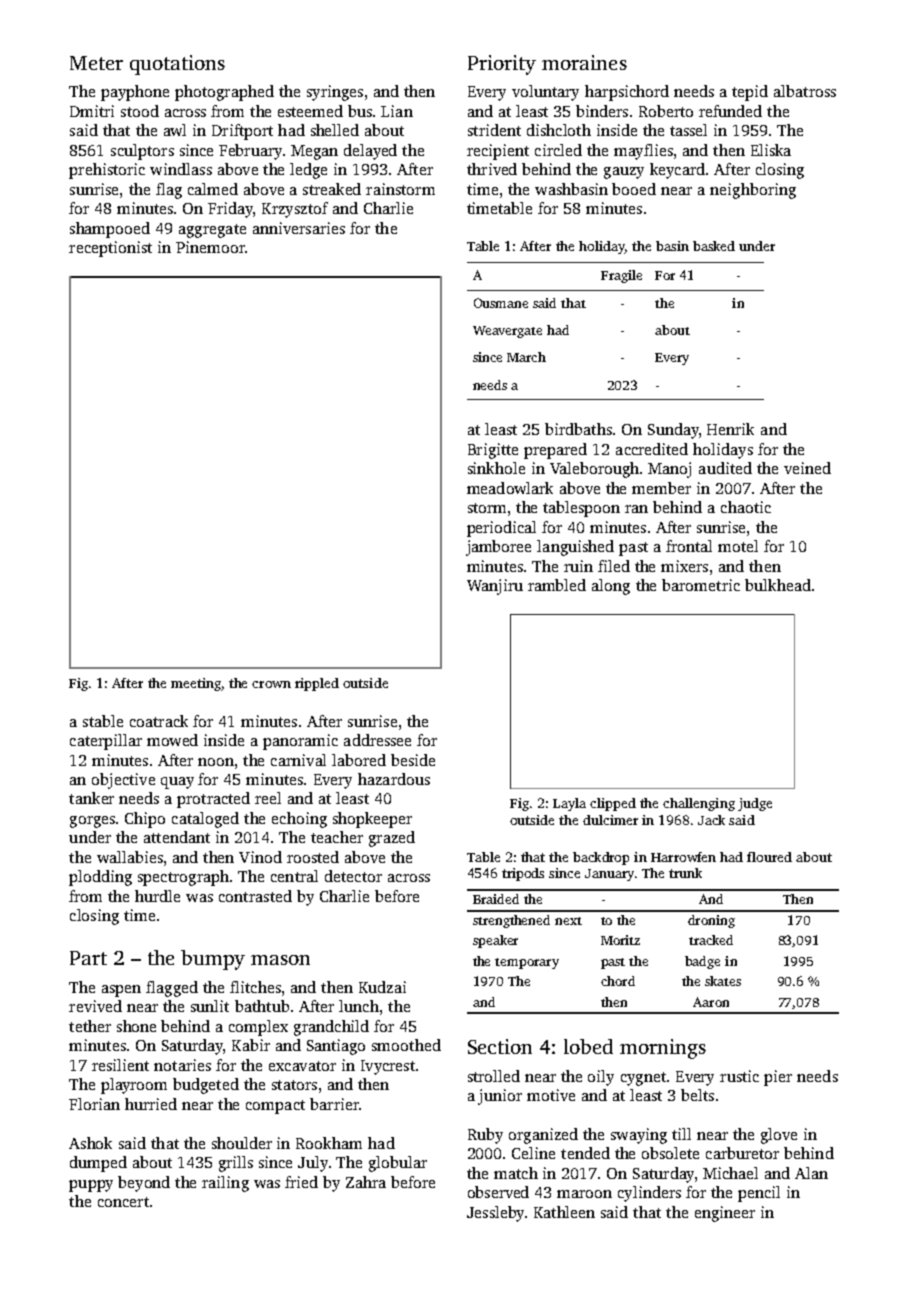 The width and height of the screenshot is (908, 1316). What do you see at coordinates (96, 63) in the screenshot?
I see `Meter` at bounding box center [96, 63].
